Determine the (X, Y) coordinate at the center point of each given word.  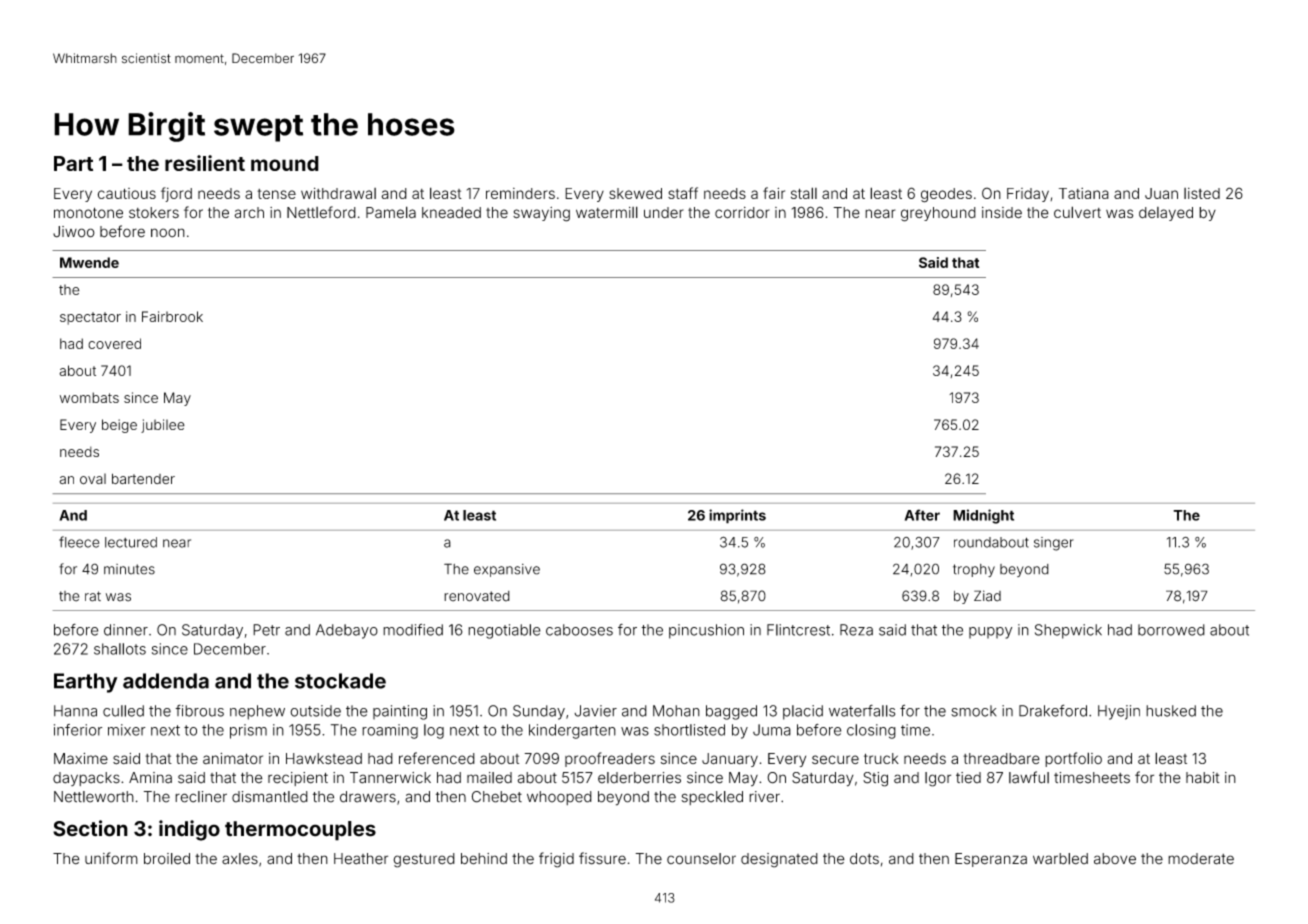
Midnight (983, 516)
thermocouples (300, 831)
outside (315, 711)
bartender (143, 478)
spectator (90, 318)
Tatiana (1084, 193)
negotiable (504, 631)
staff (683, 193)
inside (1002, 213)
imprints (737, 516)
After (922, 515)
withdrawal (338, 193)
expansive (507, 570)
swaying (541, 214)
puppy (990, 633)
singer (1054, 544)
